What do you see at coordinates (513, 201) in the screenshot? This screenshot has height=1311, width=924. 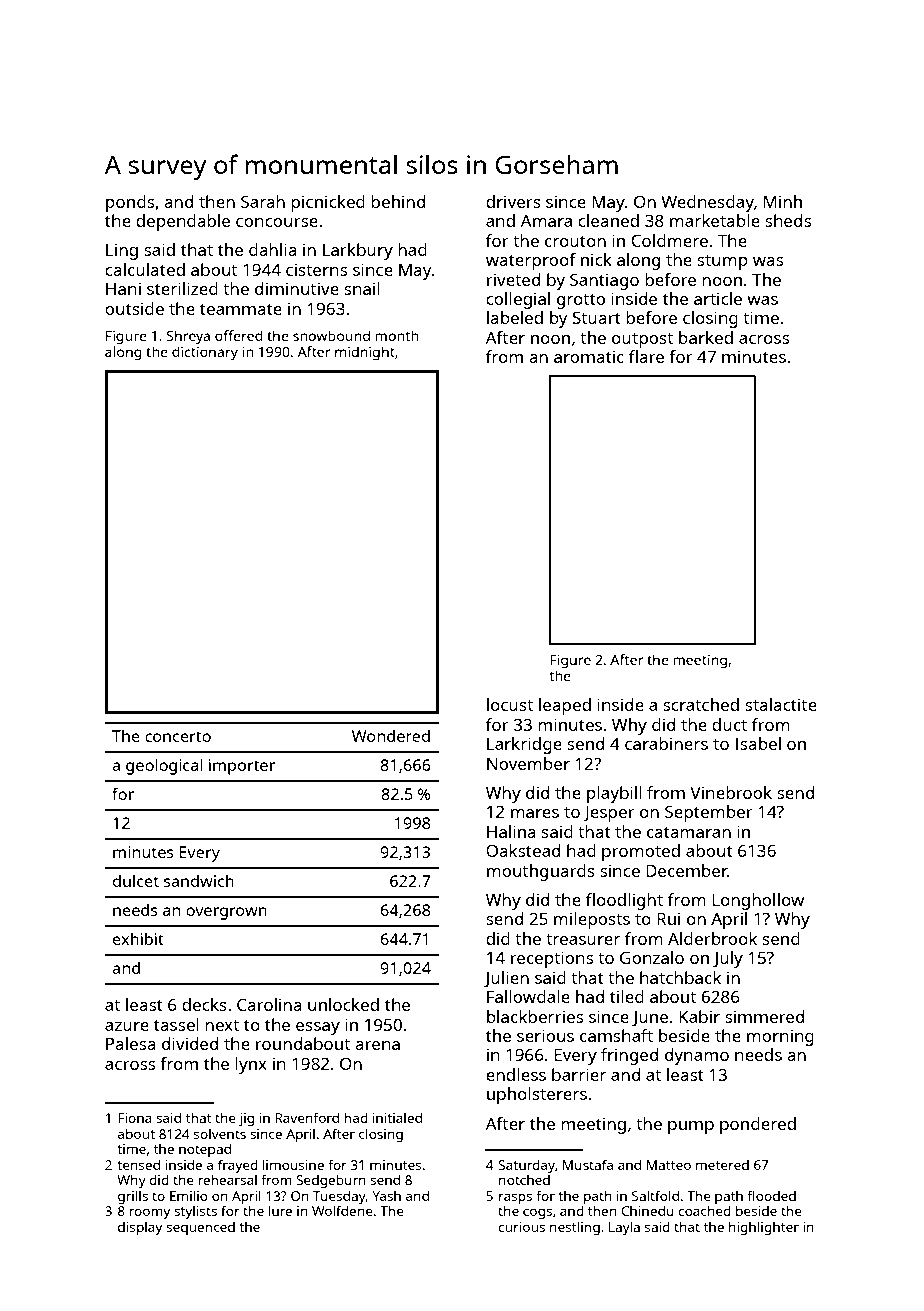 I see `drivers` at bounding box center [513, 201].
